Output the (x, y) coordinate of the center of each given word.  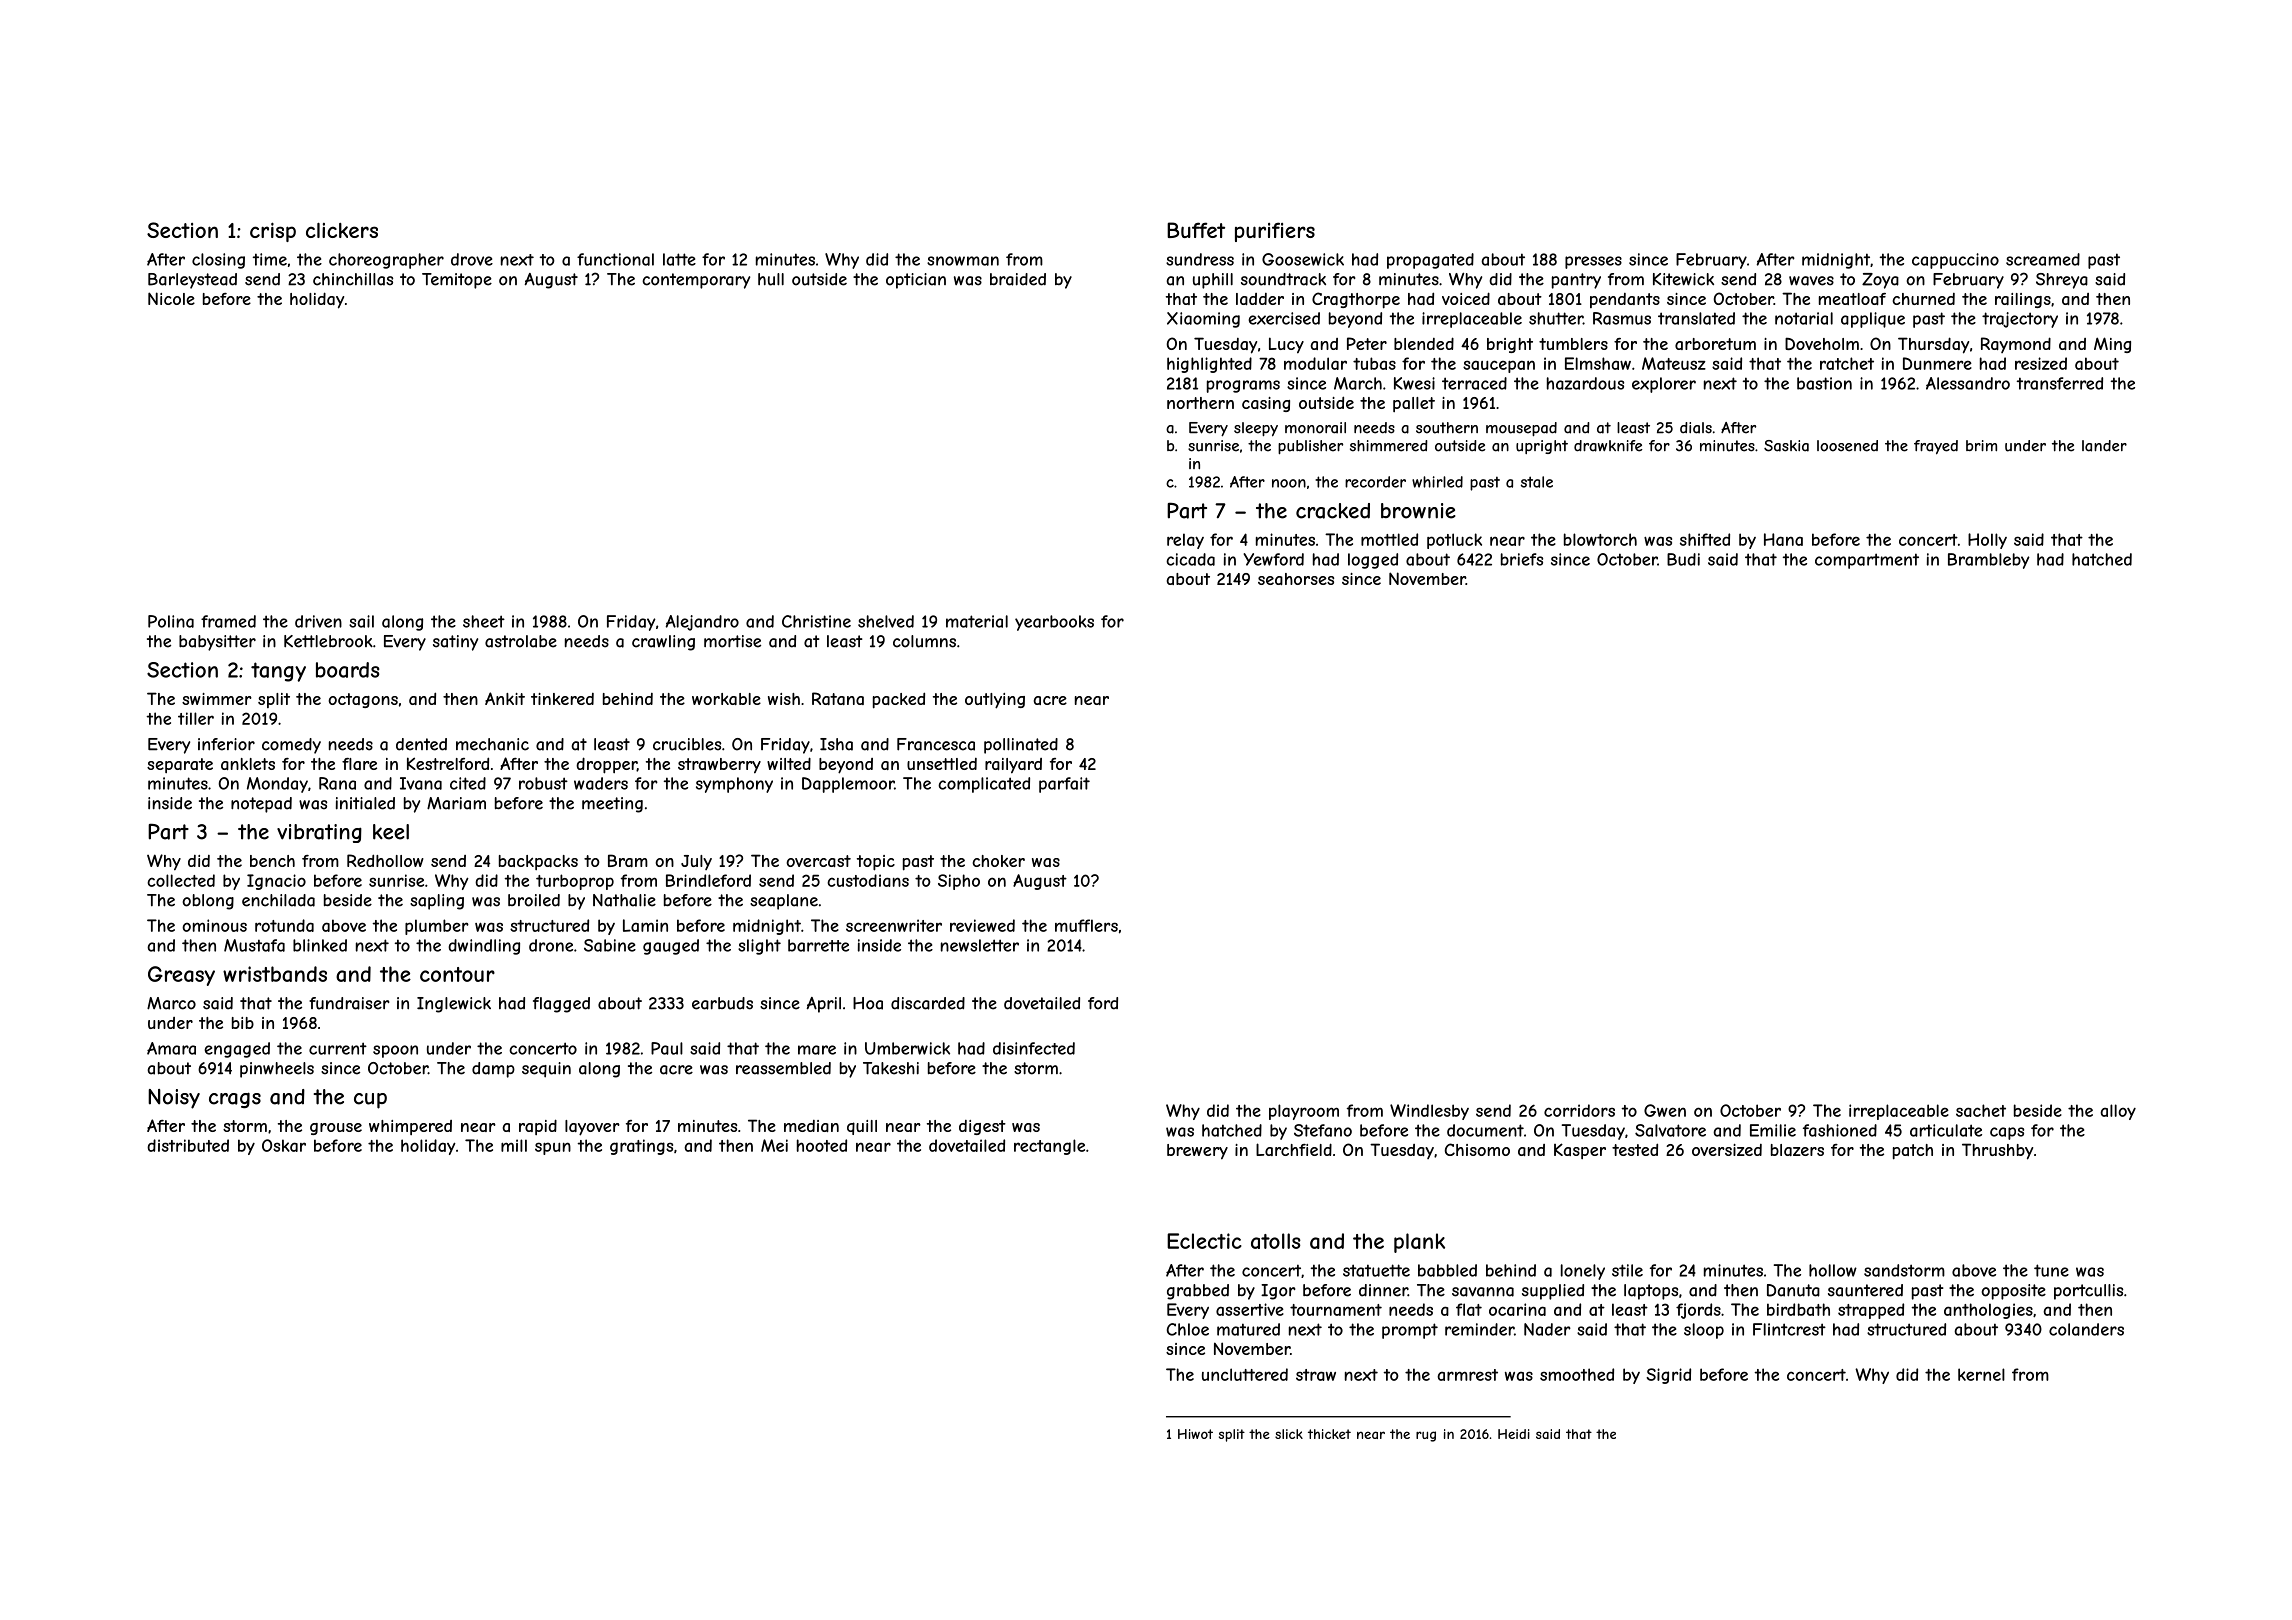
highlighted (1209, 365)
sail (361, 621)
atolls (1276, 1241)
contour (457, 974)
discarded (928, 1003)
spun (553, 1148)
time (270, 259)
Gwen (1665, 1110)
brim (1981, 445)
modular (1315, 363)
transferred (2060, 383)
